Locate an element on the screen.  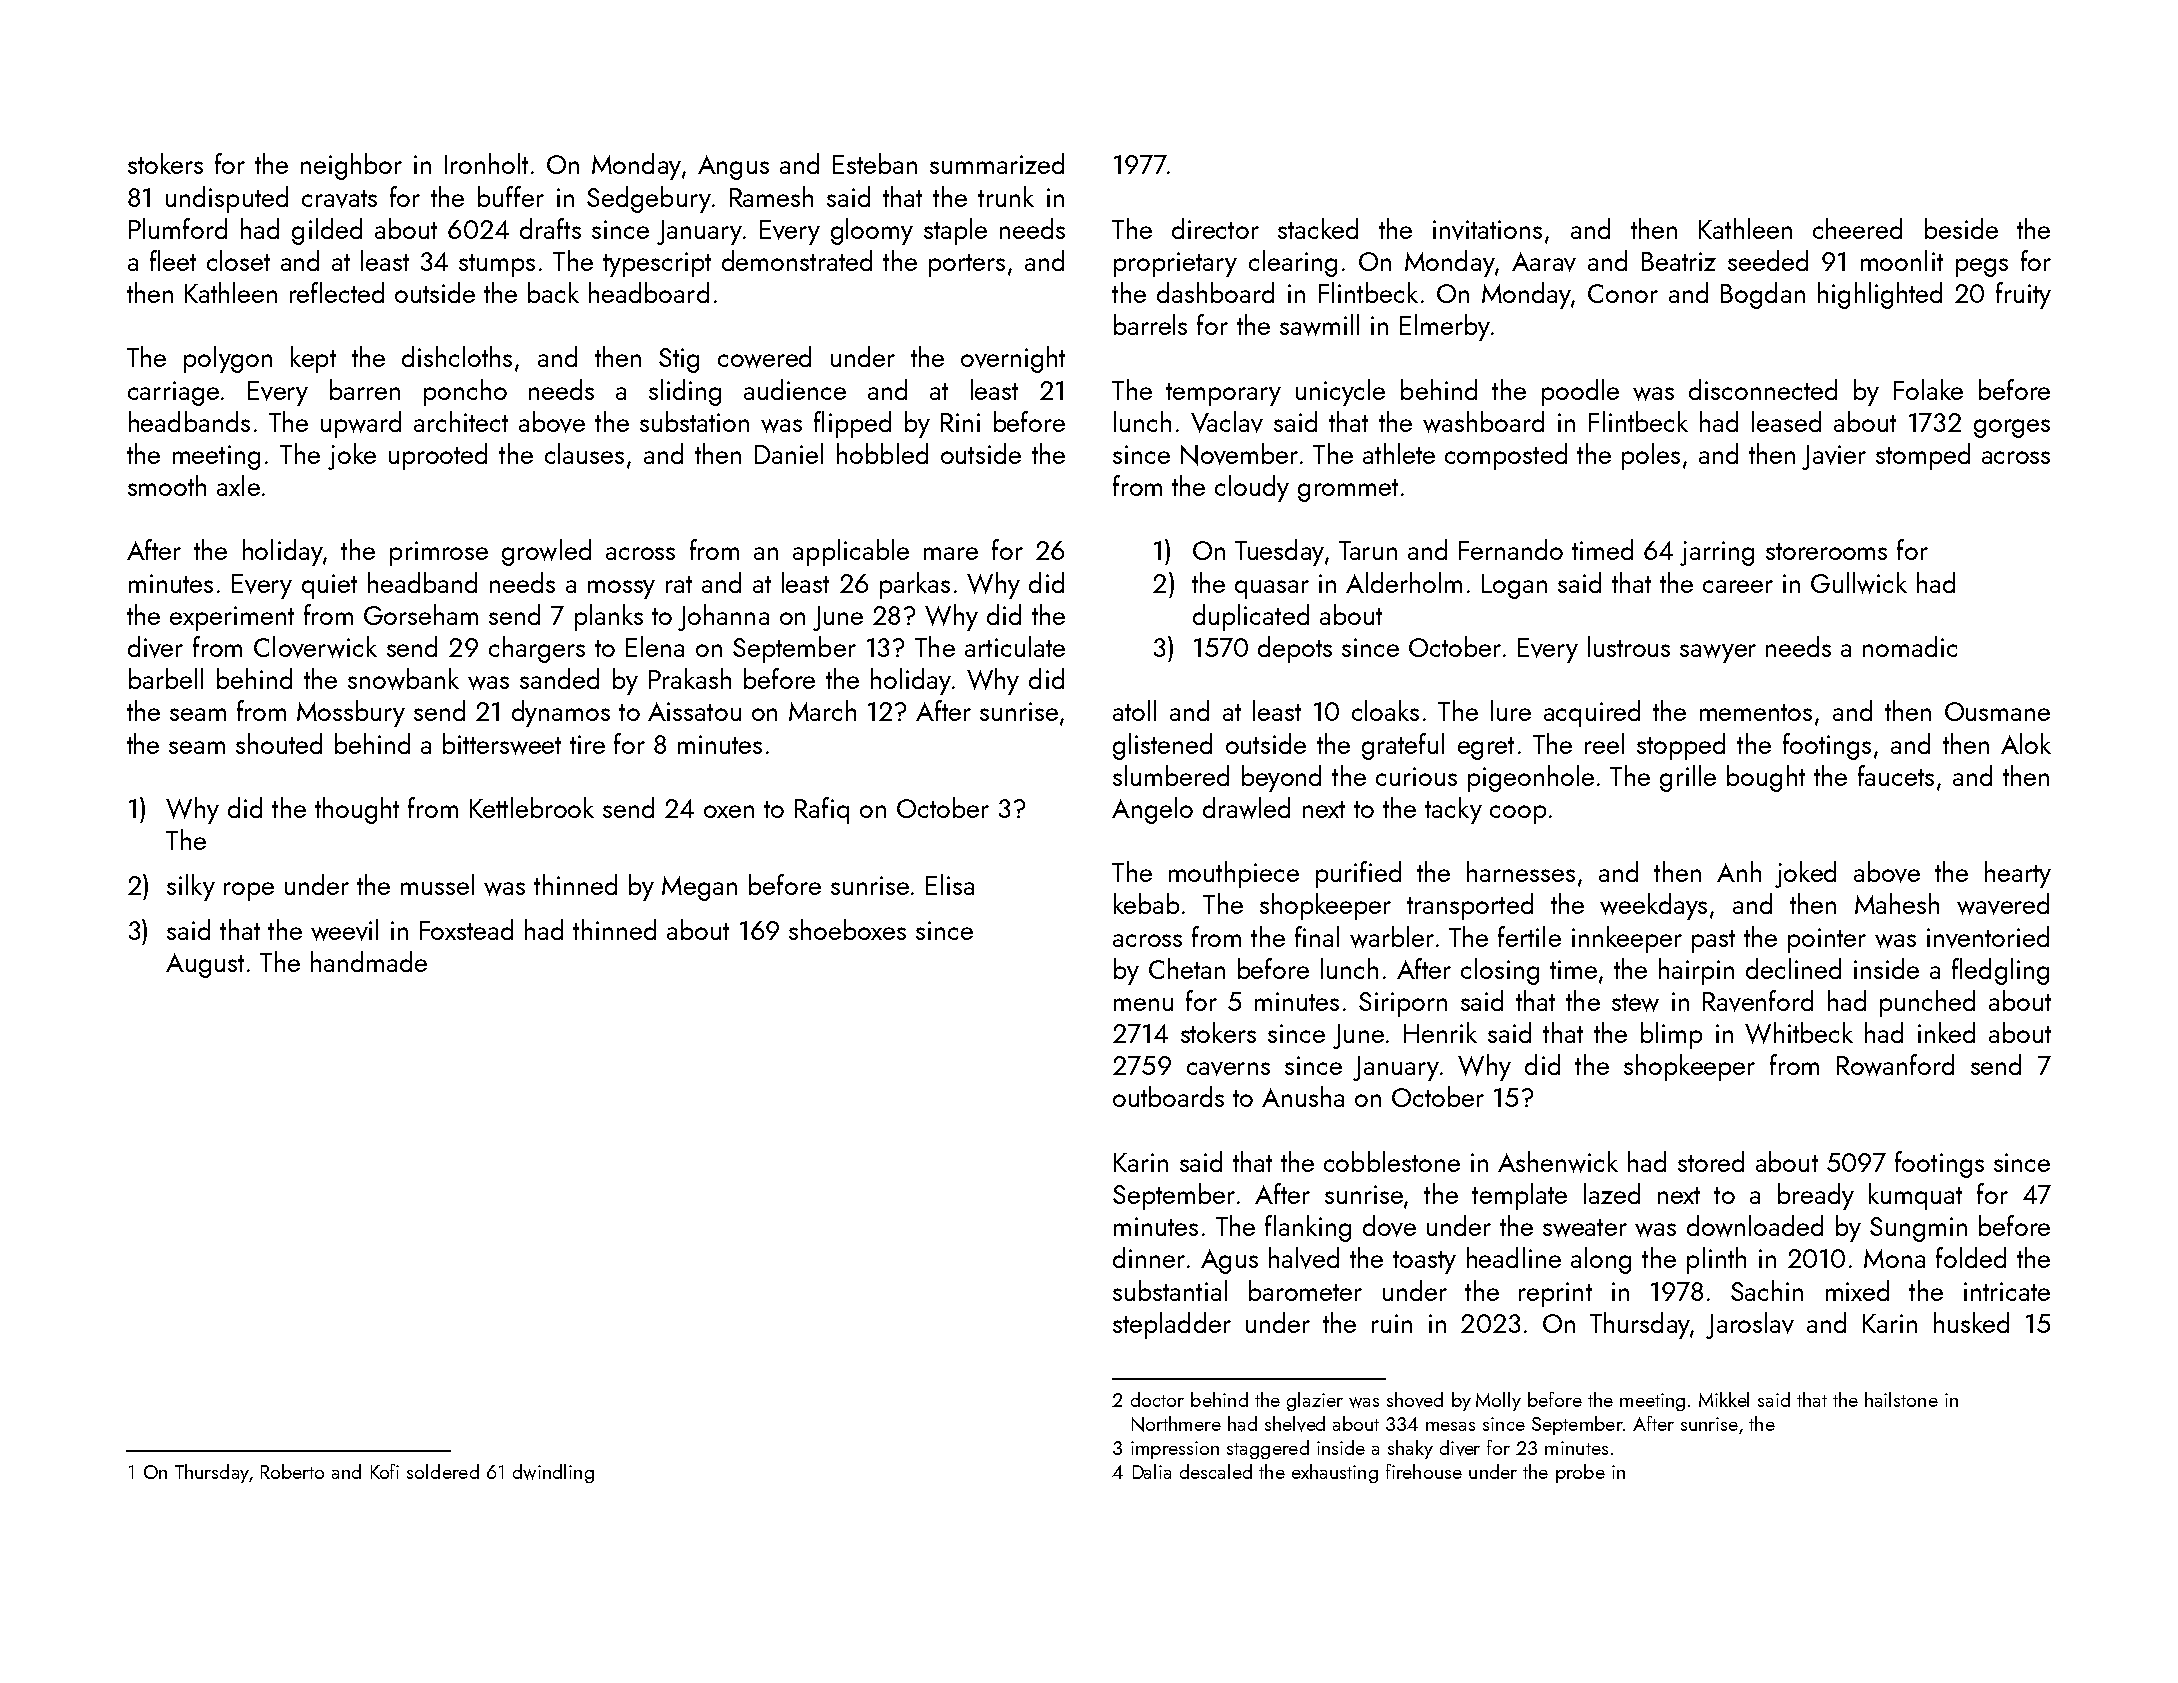
probe is located at coordinates (1580, 1473).
